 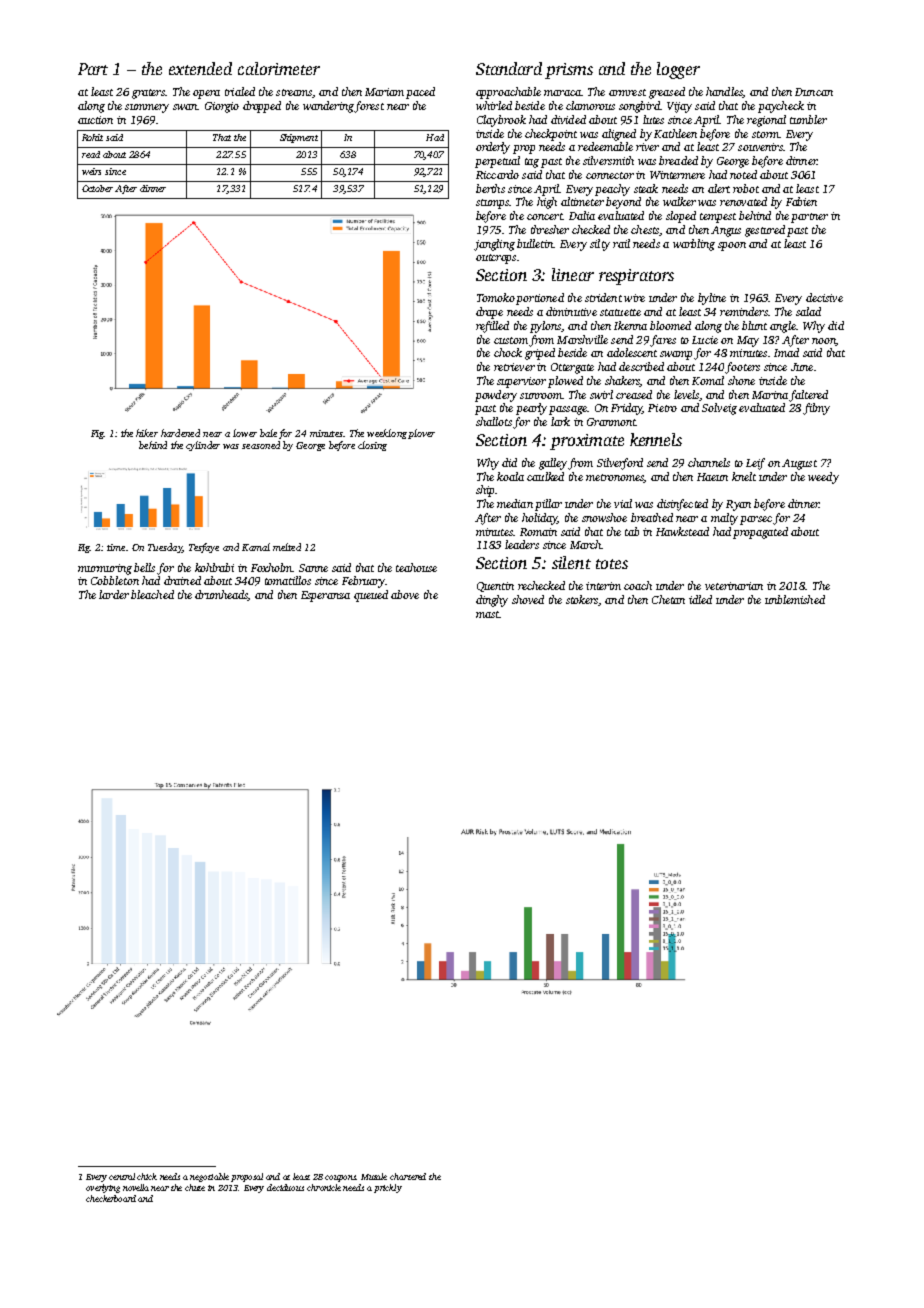 What do you see at coordinates (114, 594) in the page?
I see `larder` at bounding box center [114, 594].
